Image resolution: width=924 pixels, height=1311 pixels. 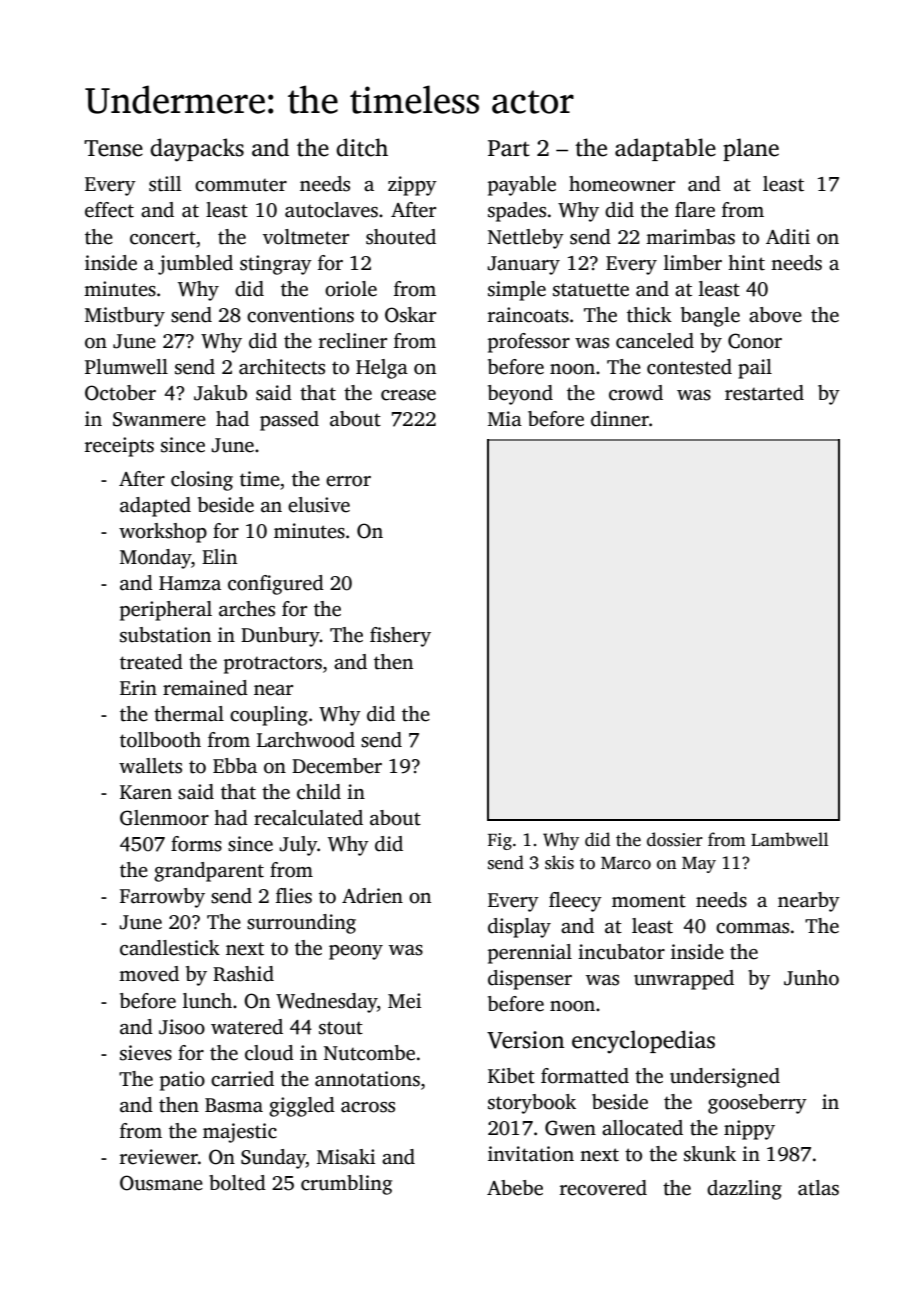 What do you see at coordinates (400, 637) in the document?
I see `fishery` at bounding box center [400, 637].
